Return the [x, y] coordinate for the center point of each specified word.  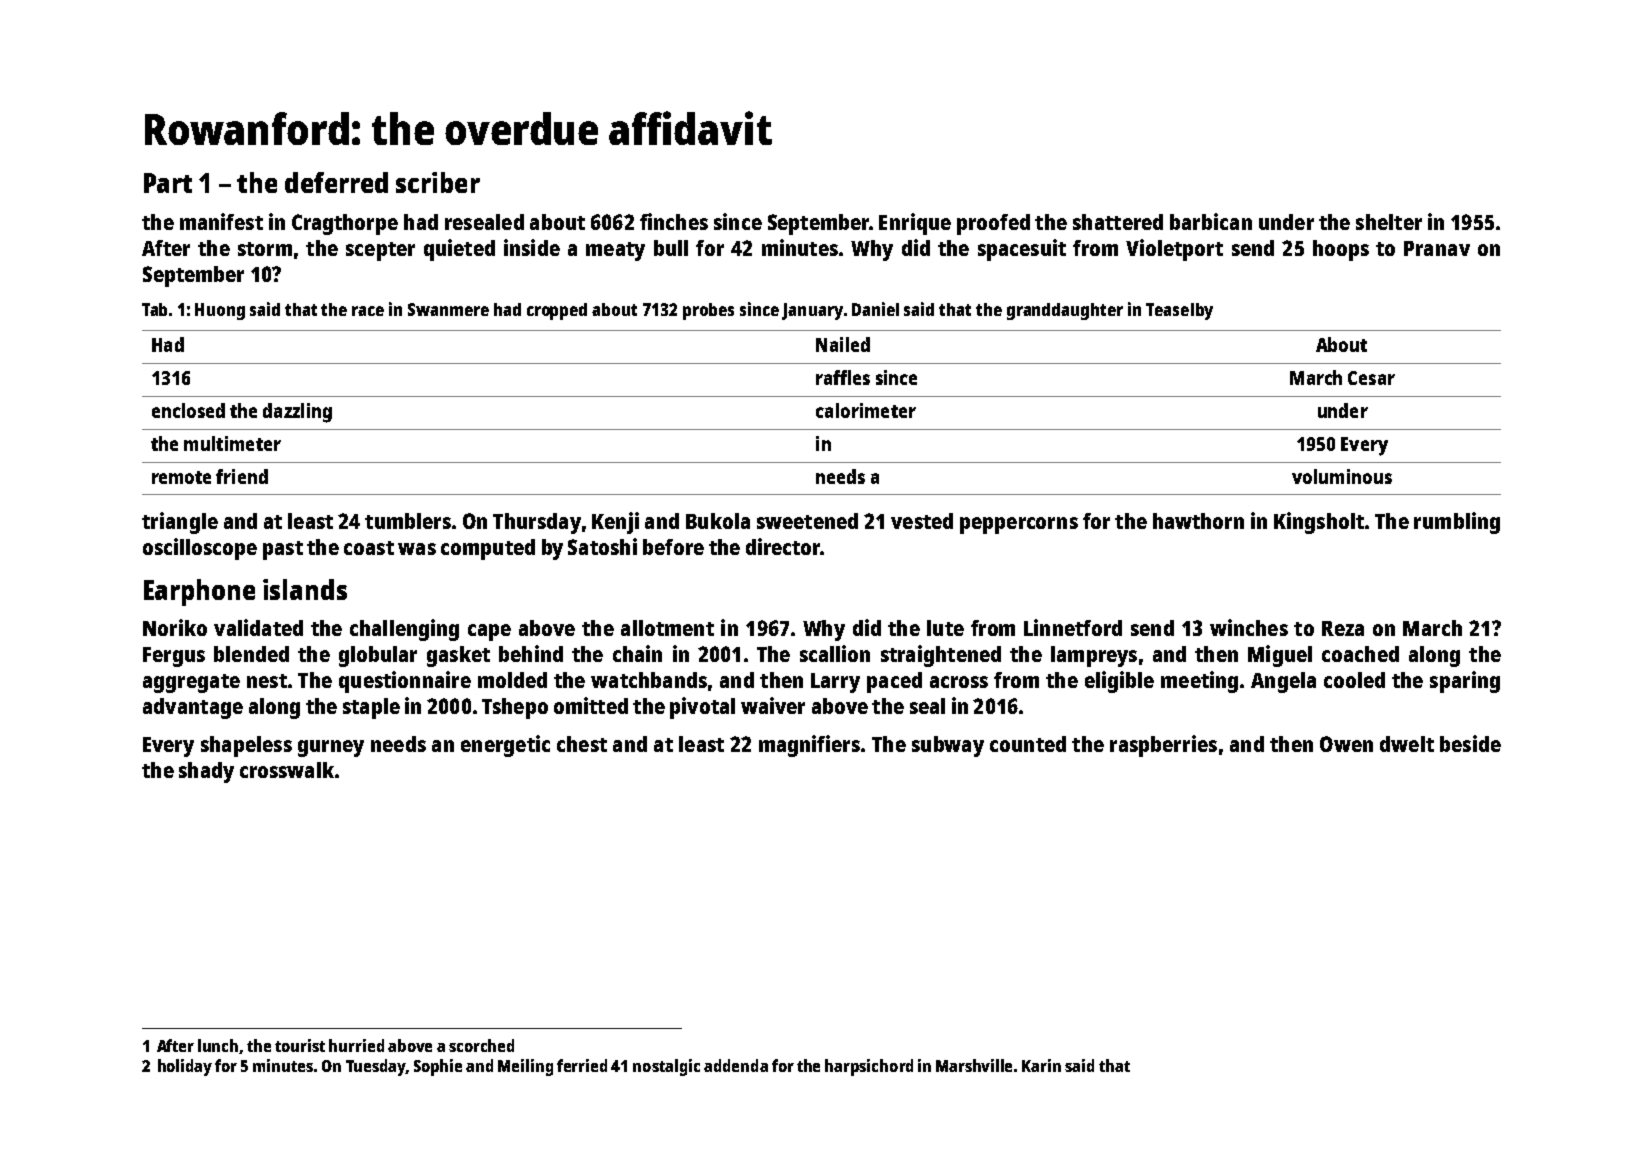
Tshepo [515, 708]
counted [1028, 744]
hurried [356, 1045]
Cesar [1371, 378]
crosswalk [287, 770]
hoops [1341, 250]
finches [674, 221]
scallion [835, 653]
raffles [843, 377]
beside [1470, 743]
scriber [438, 182]
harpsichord [869, 1067]
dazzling [297, 413]
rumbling [1457, 523]
